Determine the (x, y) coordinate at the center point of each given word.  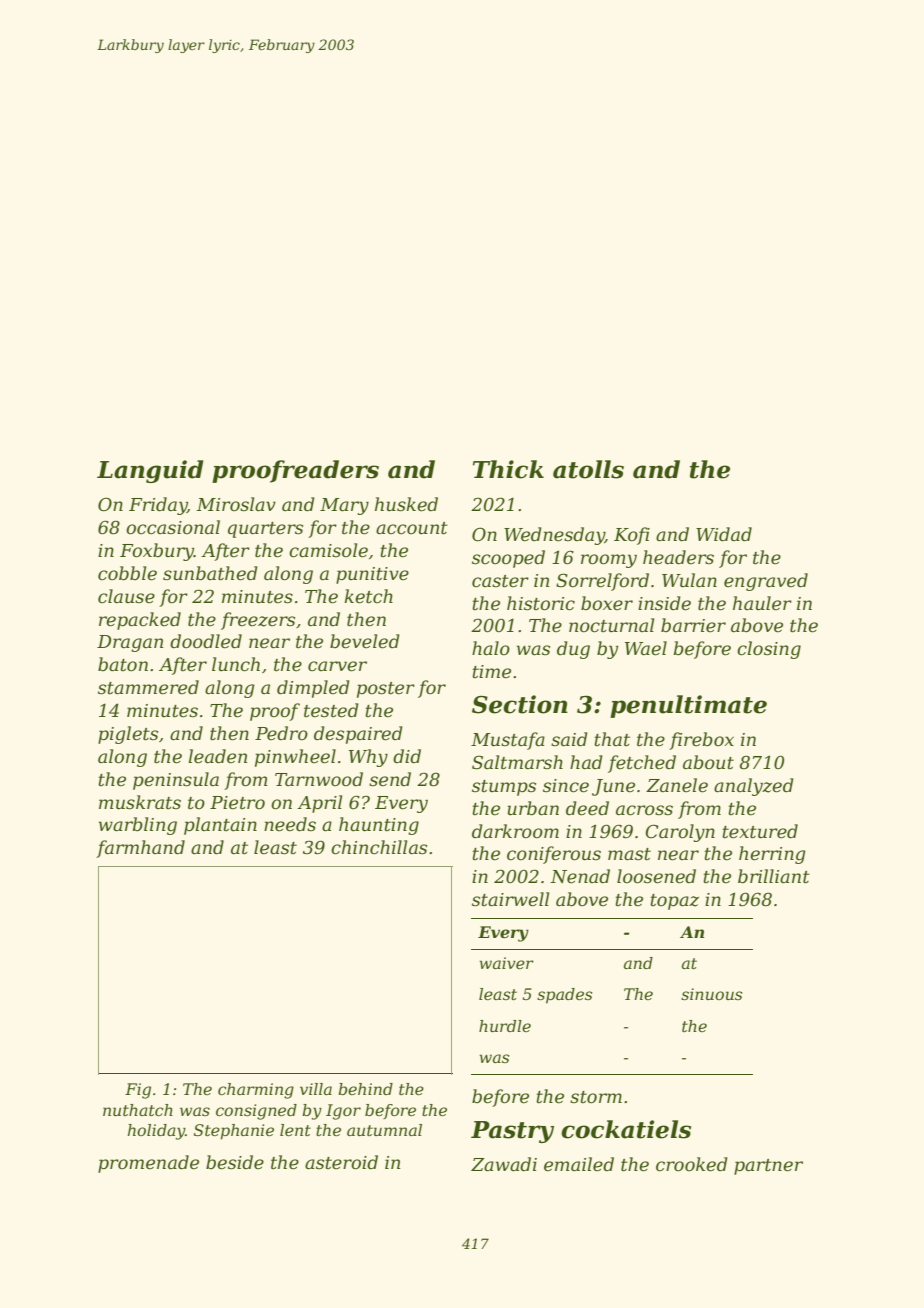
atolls (588, 469)
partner (768, 1167)
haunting (379, 826)
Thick (508, 469)
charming (256, 1091)
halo (491, 648)
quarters (265, 530)
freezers (258, 621)
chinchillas (379, 847)
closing (769, 650)
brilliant (774, 876)
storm (596, 1097)
